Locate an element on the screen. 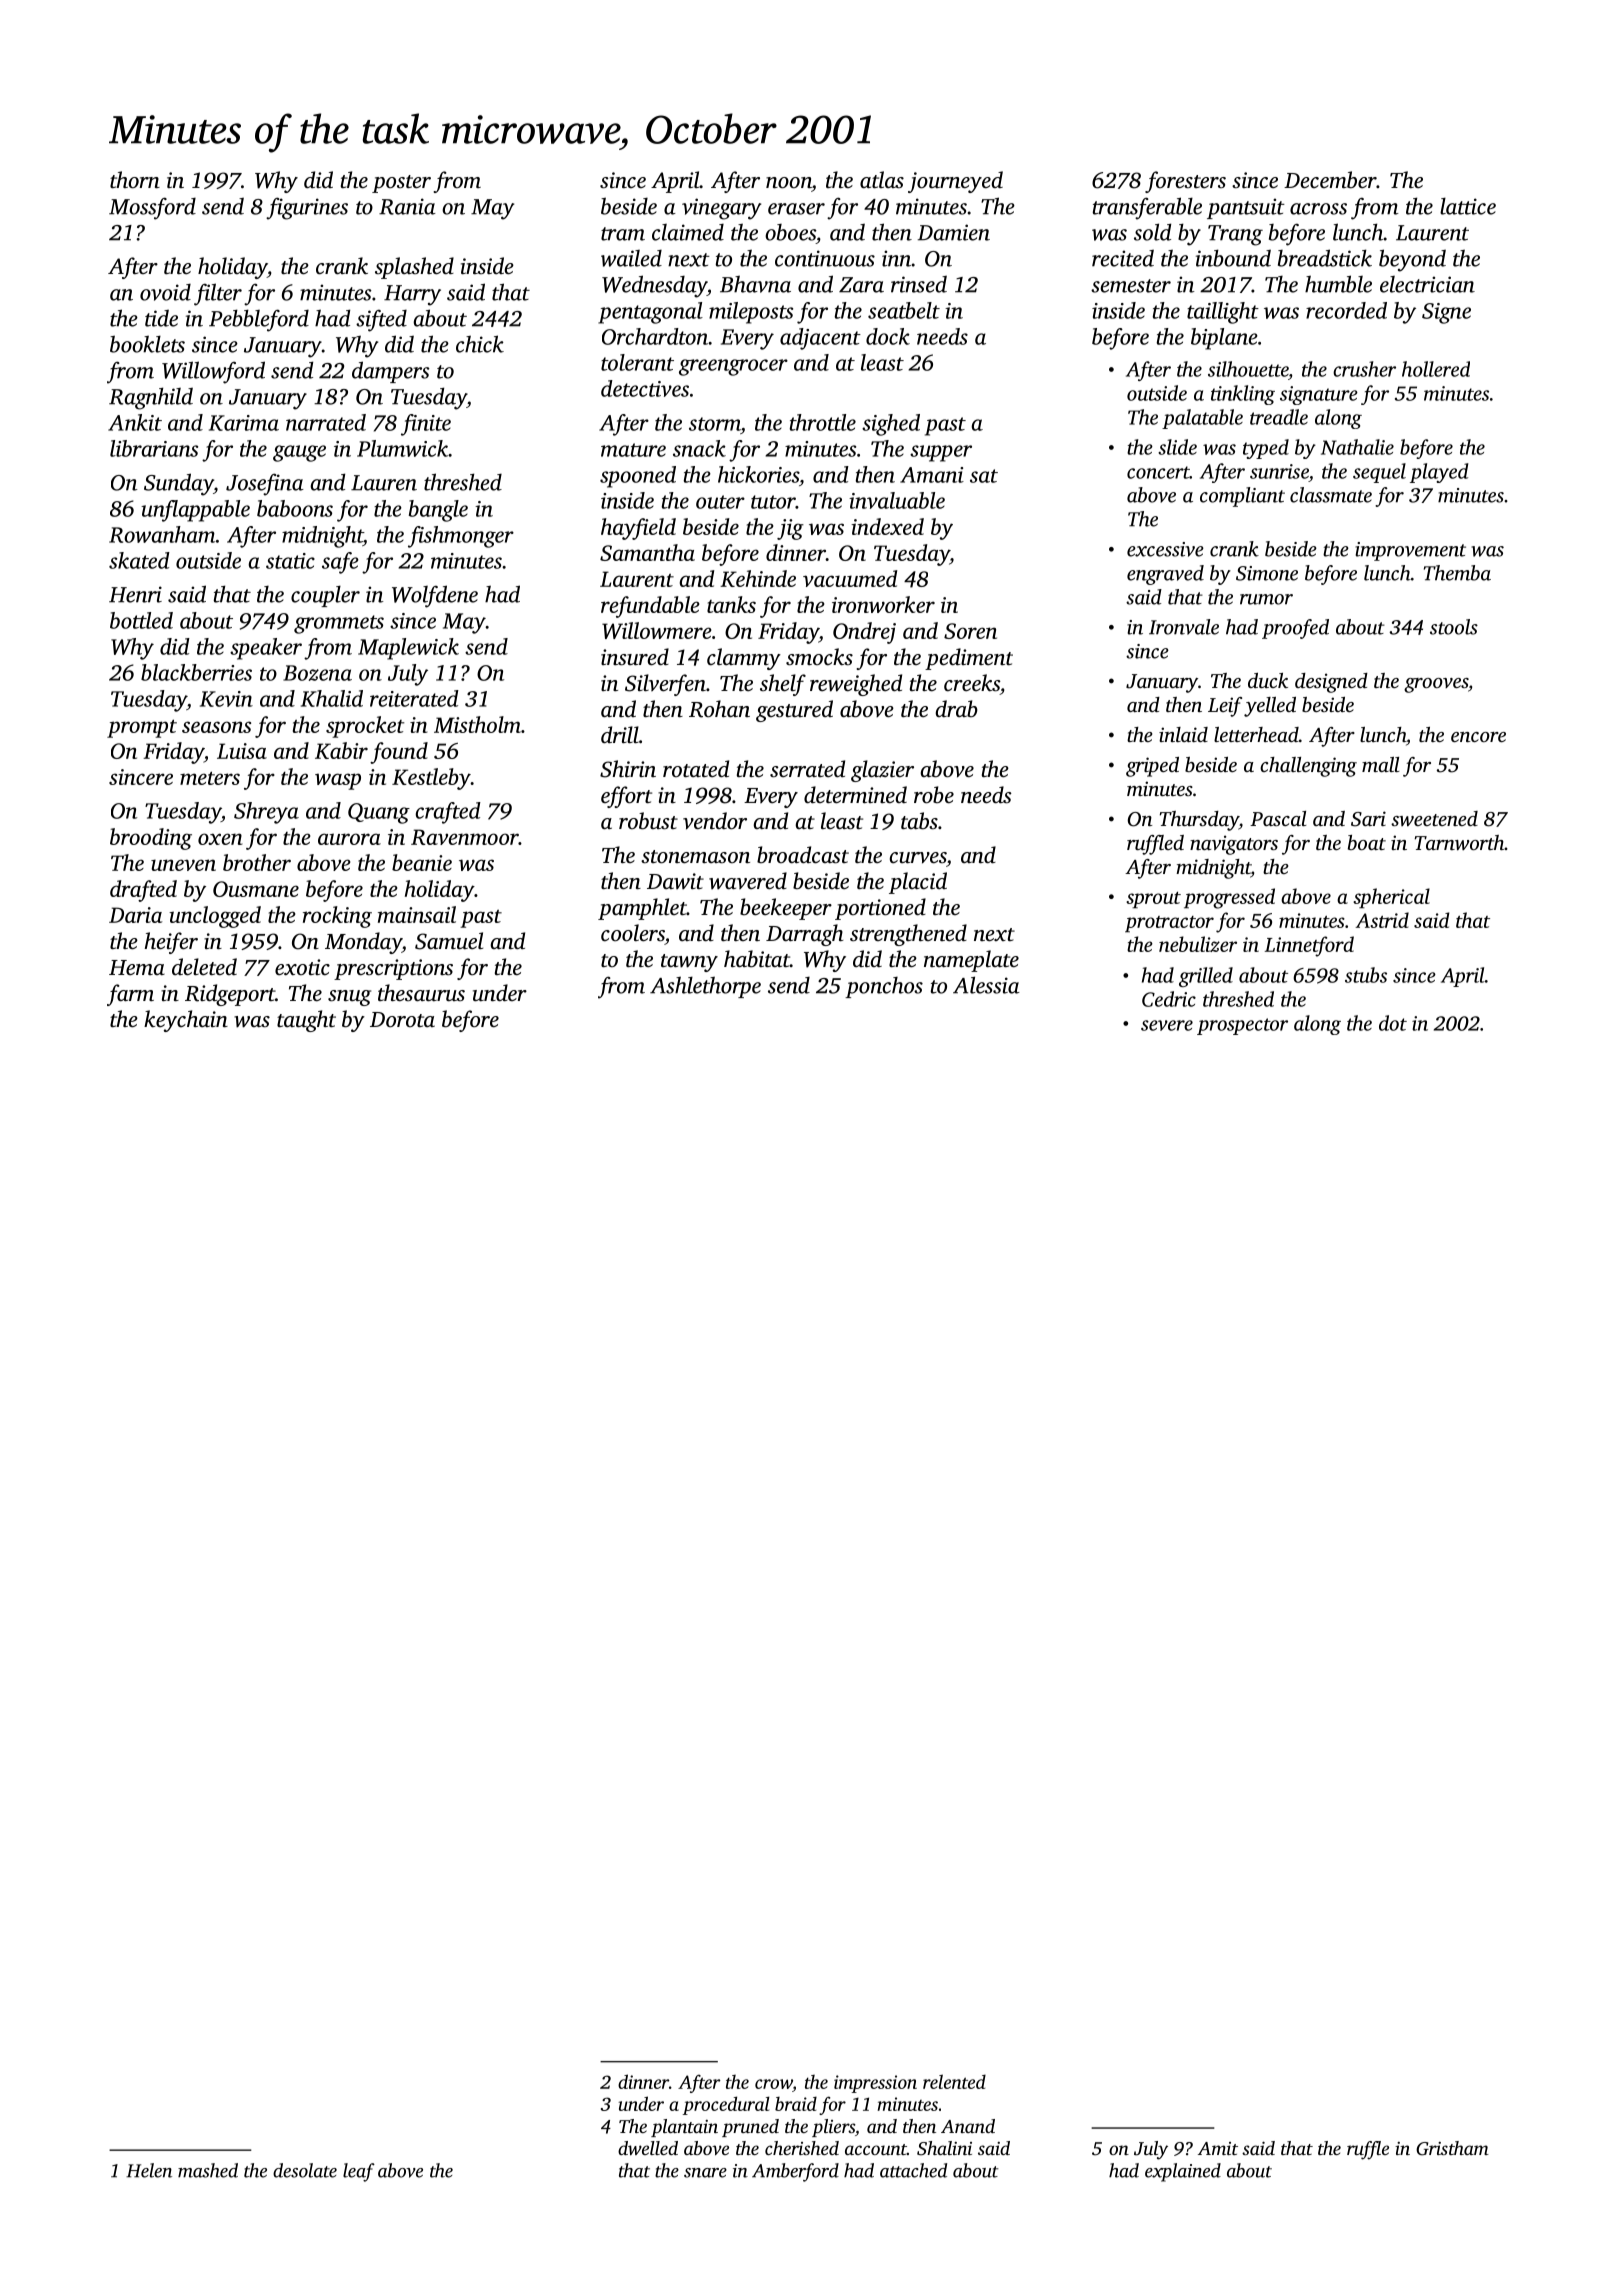 The height and width of the screenshot is (2292, 1620). Alessia is located at coordinates (986, 985).
